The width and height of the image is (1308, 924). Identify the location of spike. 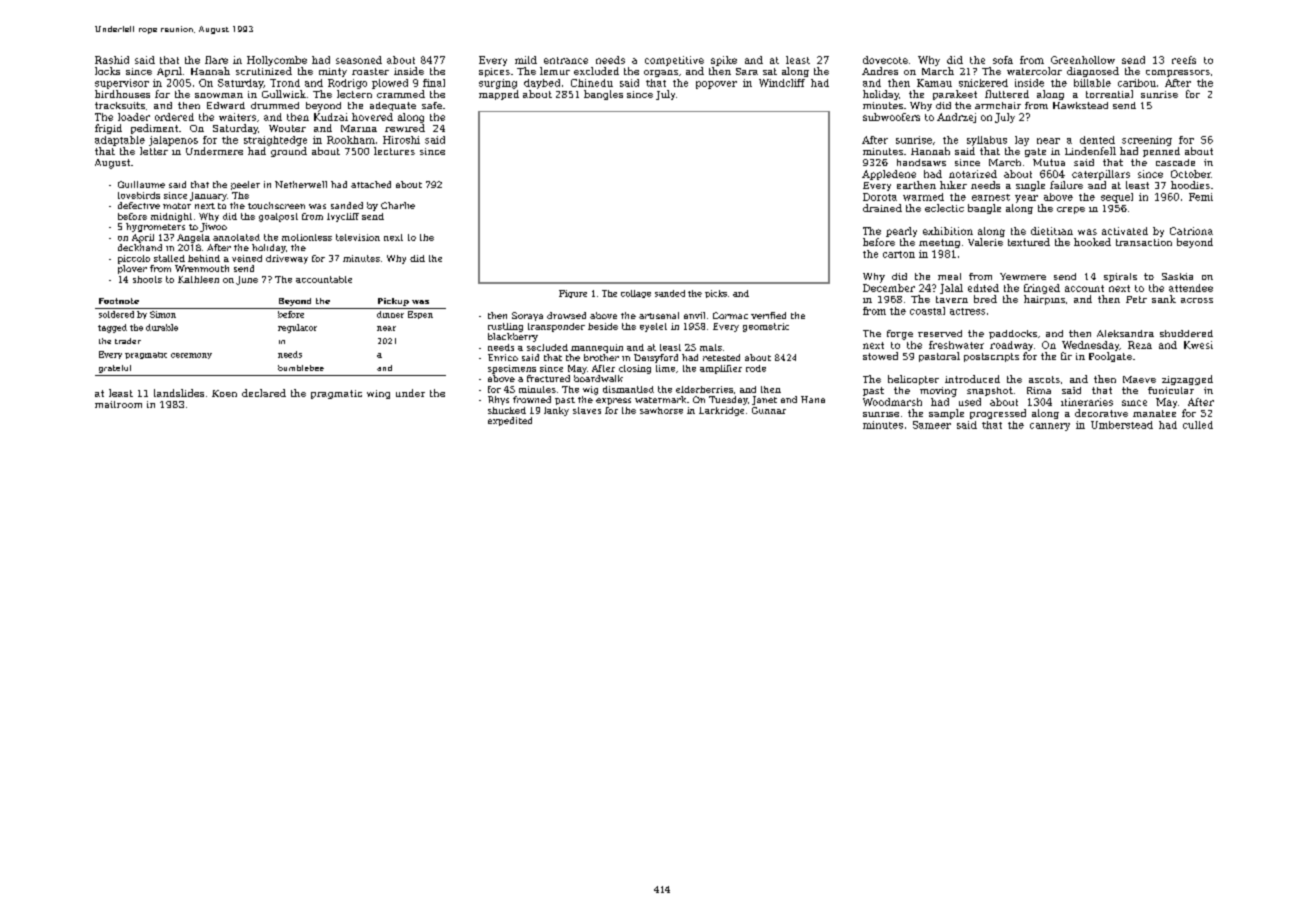
(724, 61).
